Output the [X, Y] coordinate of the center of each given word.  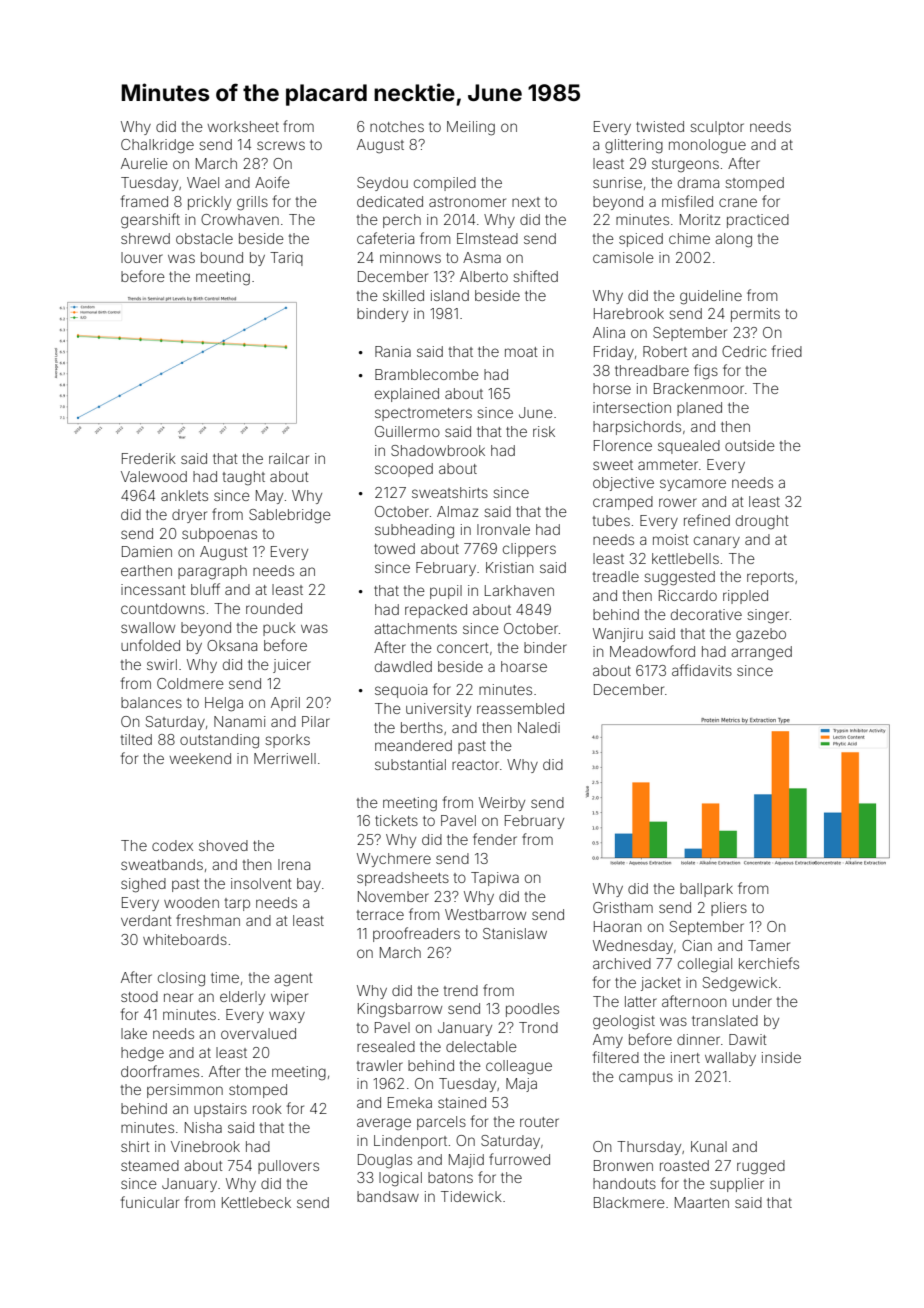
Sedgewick [740, 984]
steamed [150, 1165]
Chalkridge [157, 146]
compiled [445, 184]
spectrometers [423, 414]
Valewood [154, 476]
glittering [634, 146]
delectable [481, 1046]
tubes [611, 520]
